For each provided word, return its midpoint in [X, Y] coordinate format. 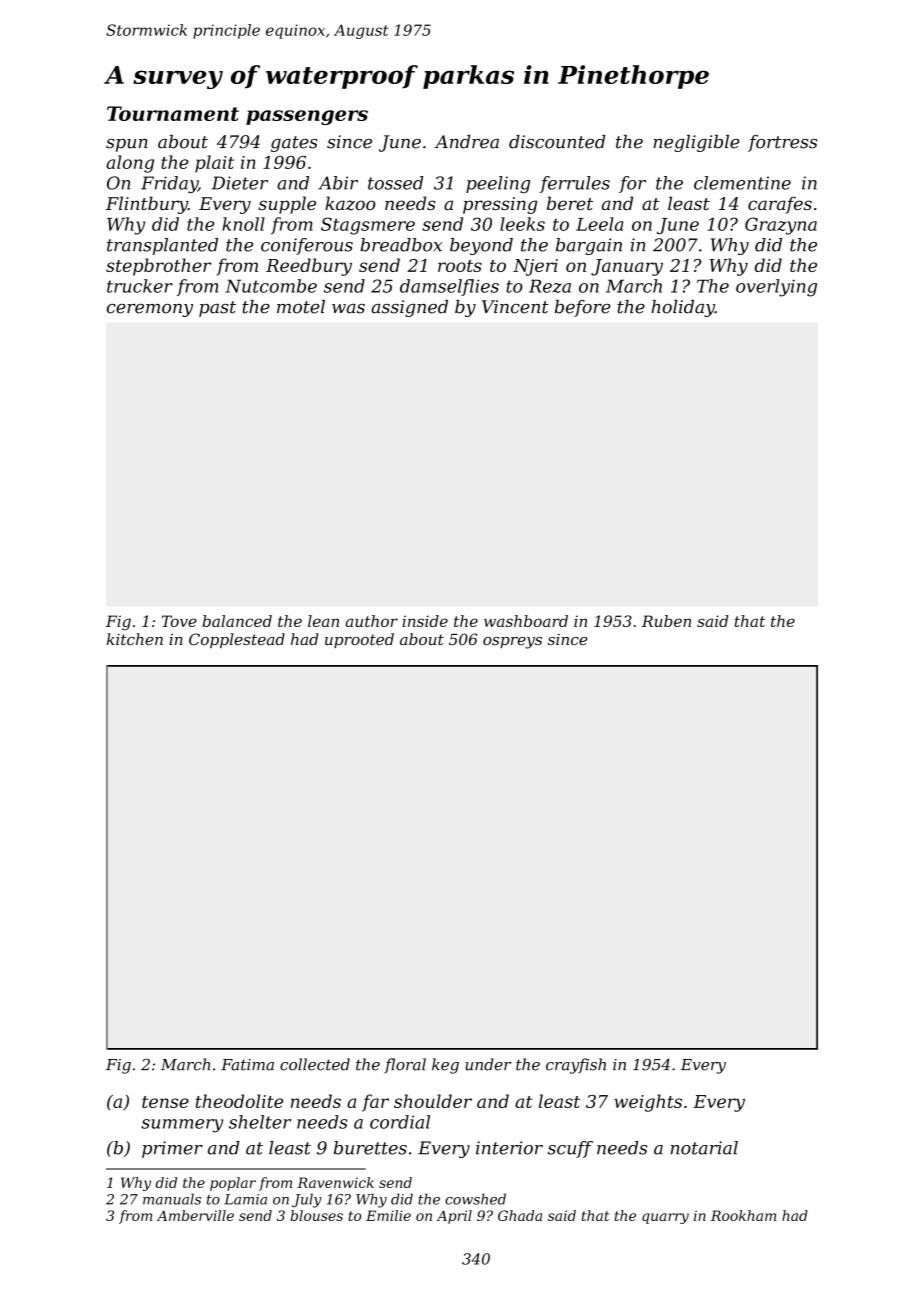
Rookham [743, 1215]
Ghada [520, 1215]
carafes [780, 205]
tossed [395, 183]
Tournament [173, 113]
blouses [316, 1215]
